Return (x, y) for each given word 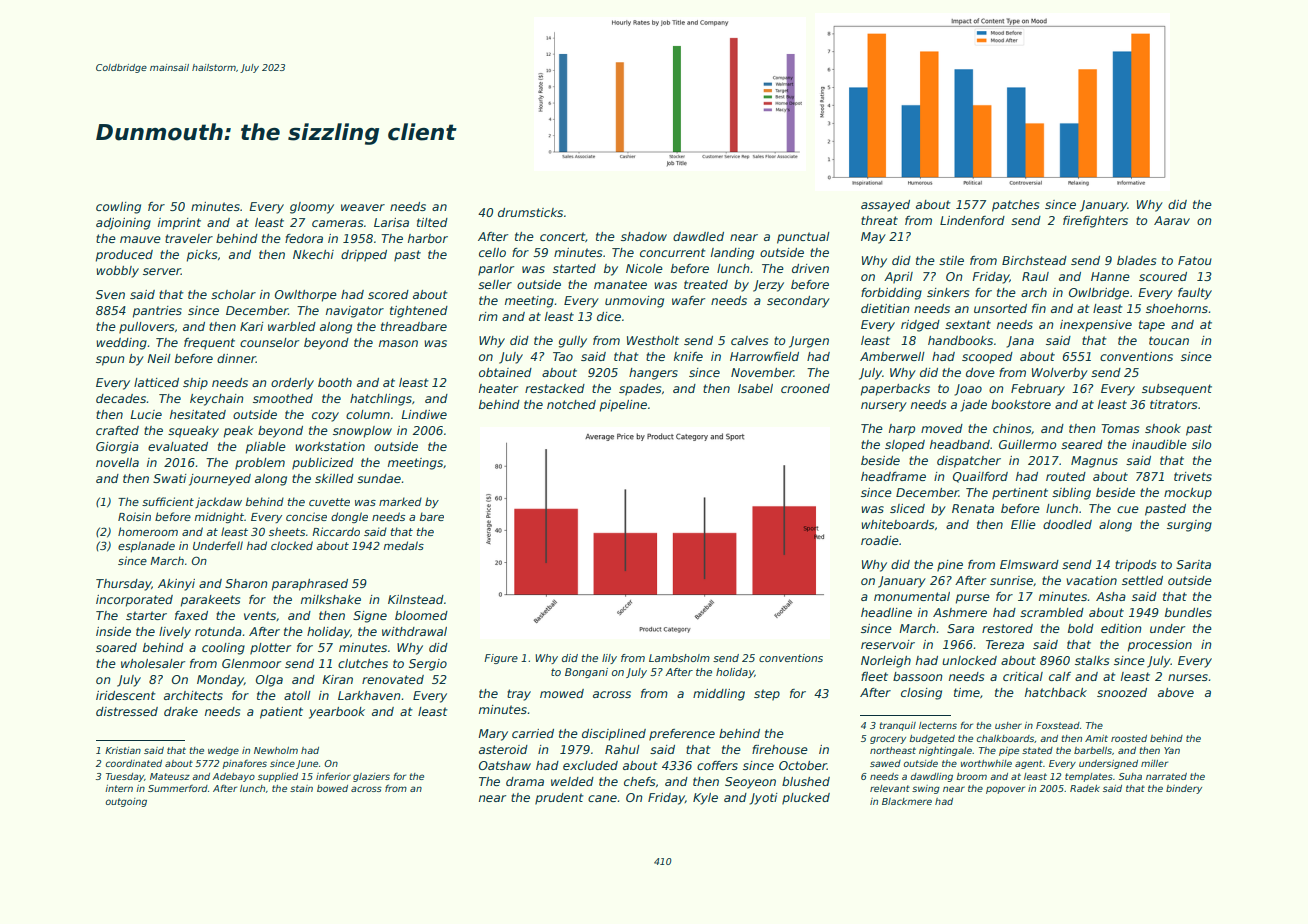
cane (602, 798)
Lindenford (972, 220)
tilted (432, 222)
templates (1089, 777)
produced (124, 256)
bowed (332, 788)
